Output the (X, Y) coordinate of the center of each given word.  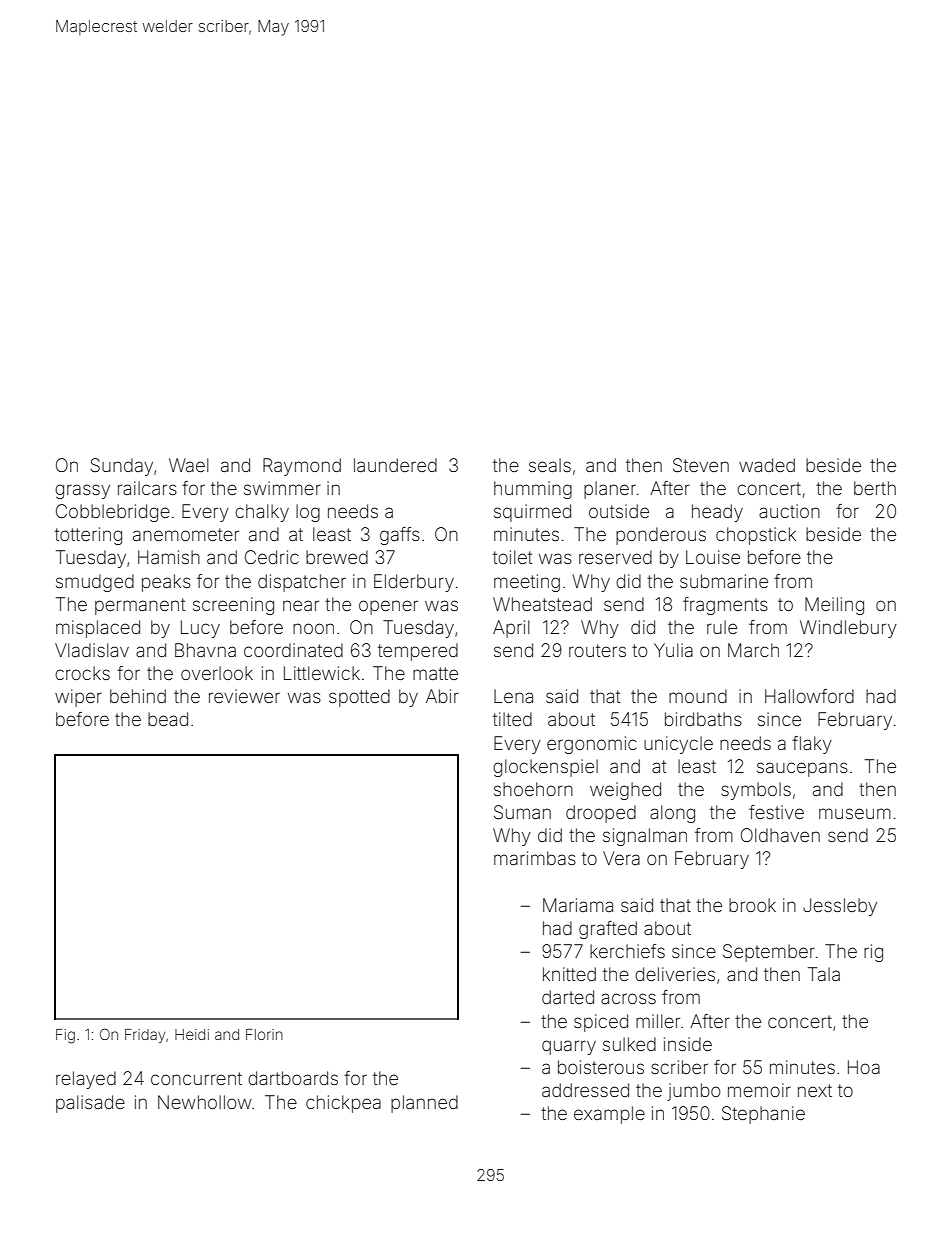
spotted (359, 698)
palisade (90, 1104)
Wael (189, 465)
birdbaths (703, 719)
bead (168, 719)
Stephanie (763, 1115)
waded (767, 465)
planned (424, 1104)
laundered (395, 465)
